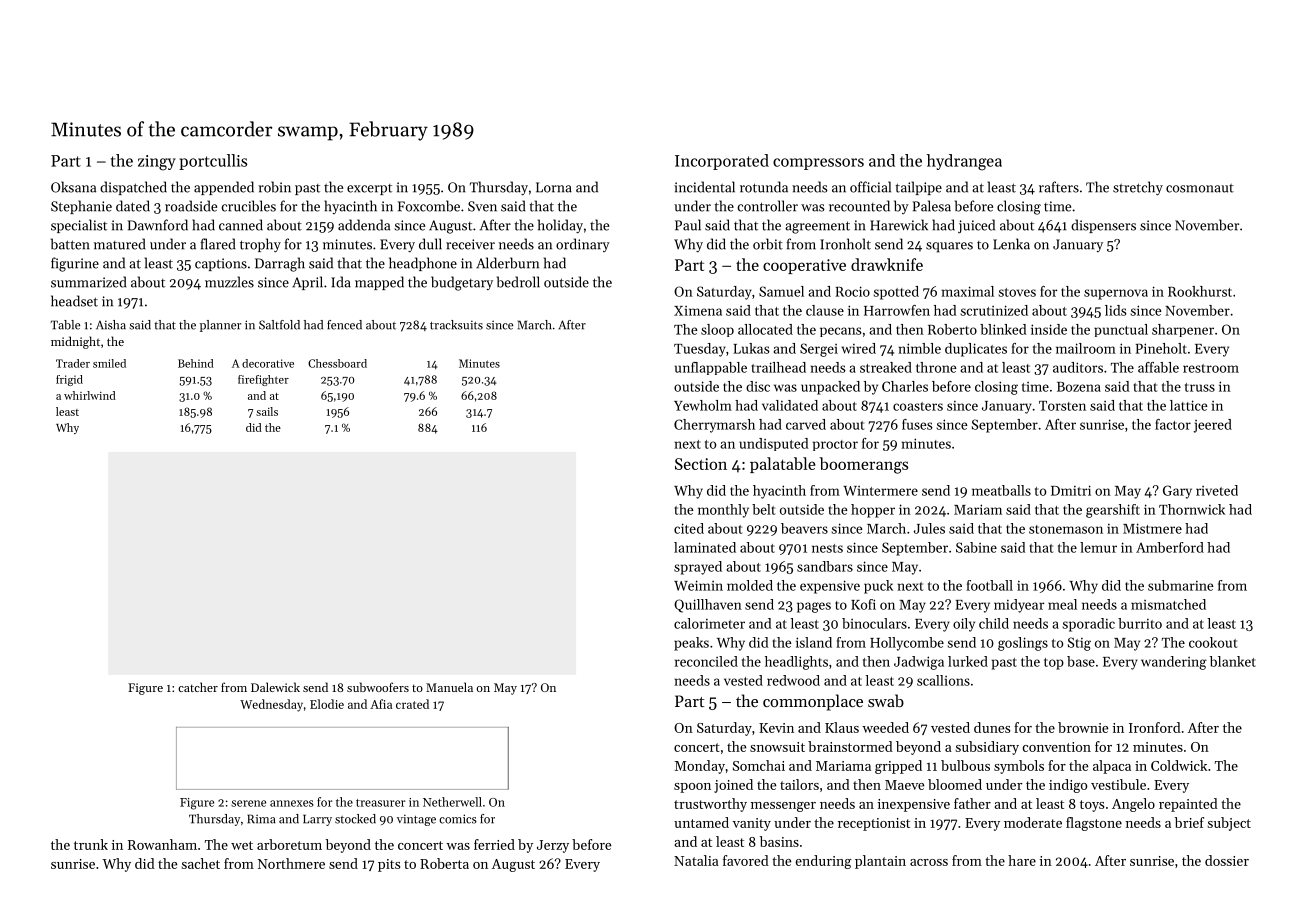  What do you see at coordinates (494, 844) in the document?
I see `ferried` at bounding box center [494, 844].
